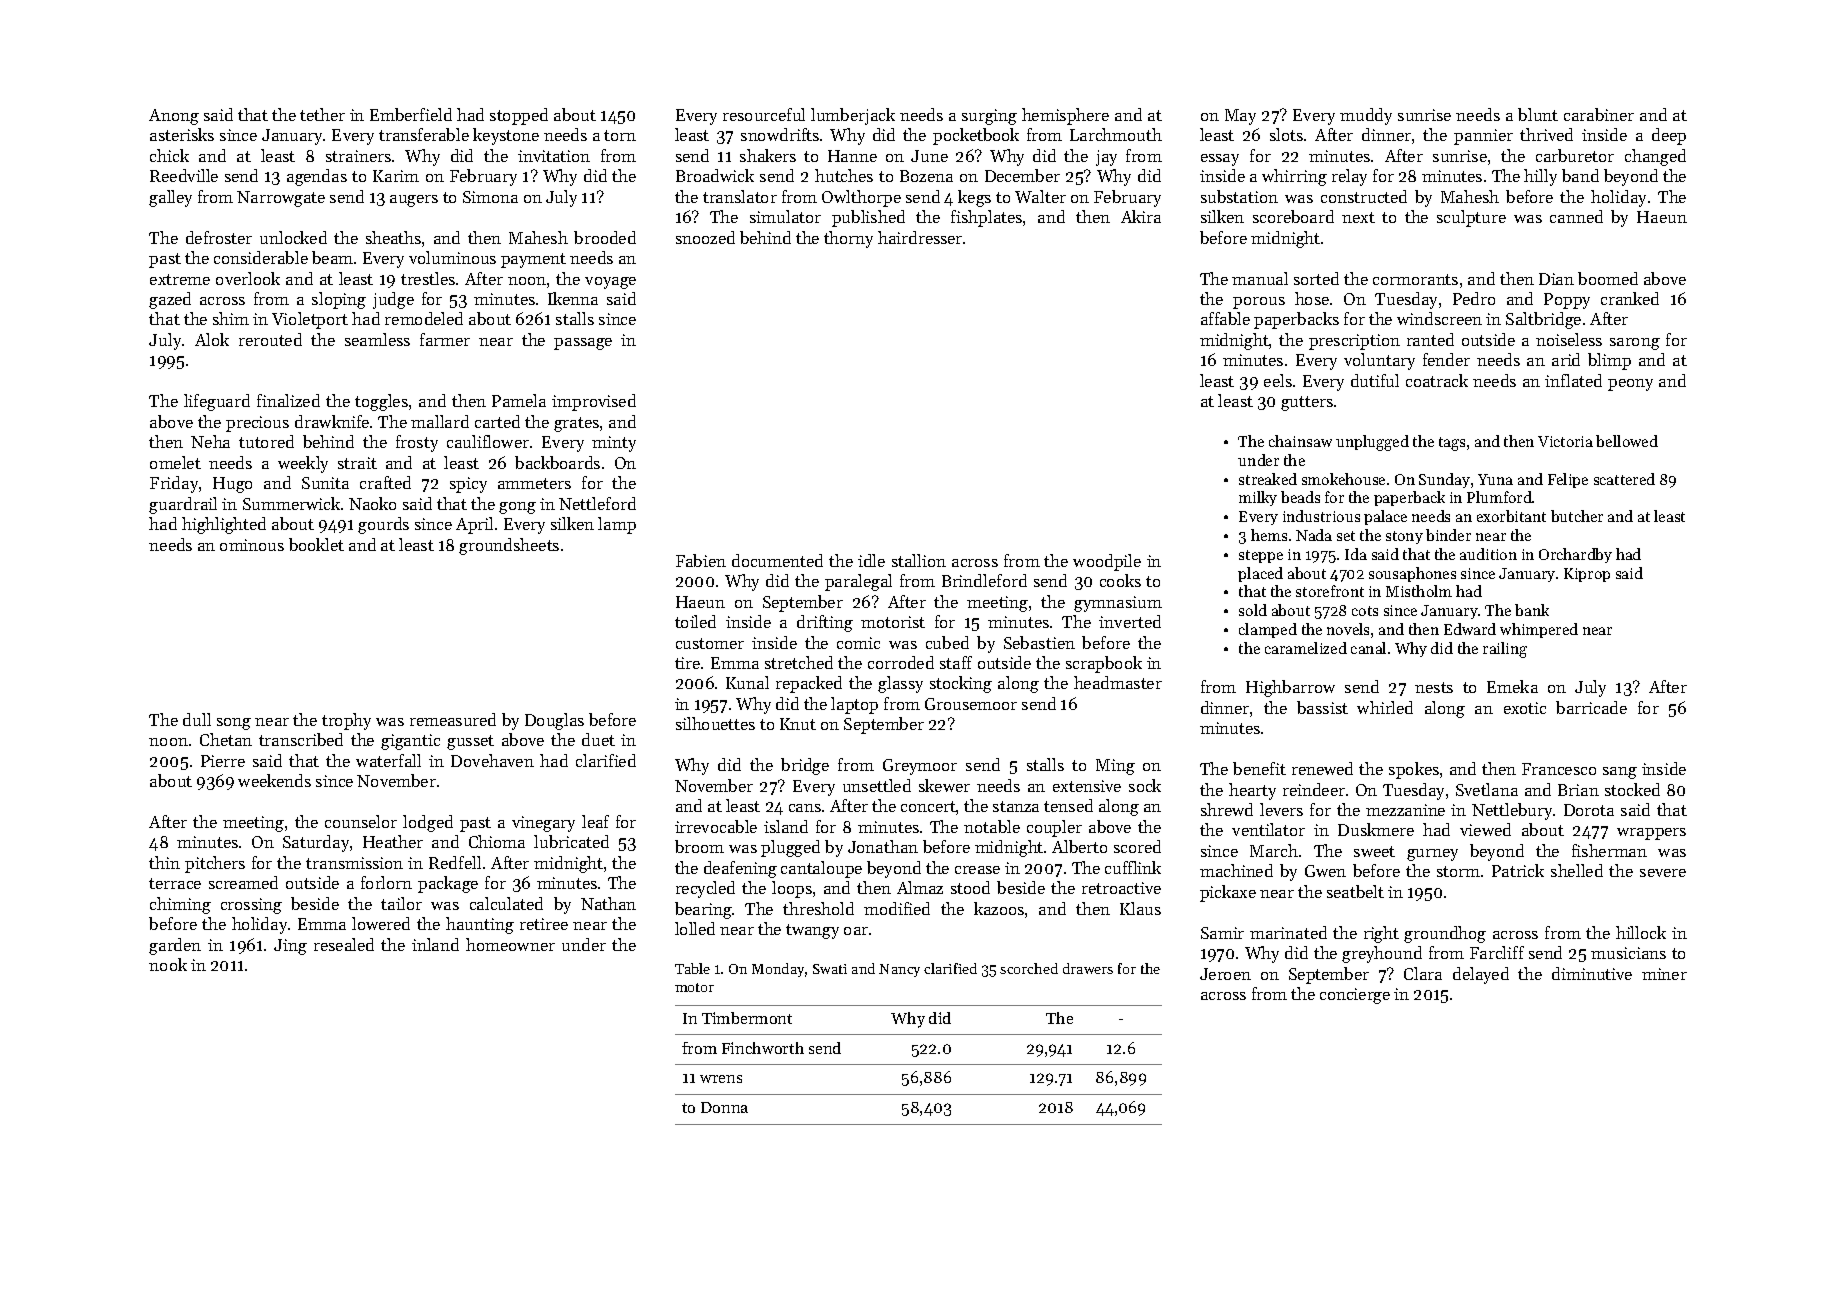 The height and width of the screenshot is (1299, 1837). I want to click on nook, so click(168, 964).
